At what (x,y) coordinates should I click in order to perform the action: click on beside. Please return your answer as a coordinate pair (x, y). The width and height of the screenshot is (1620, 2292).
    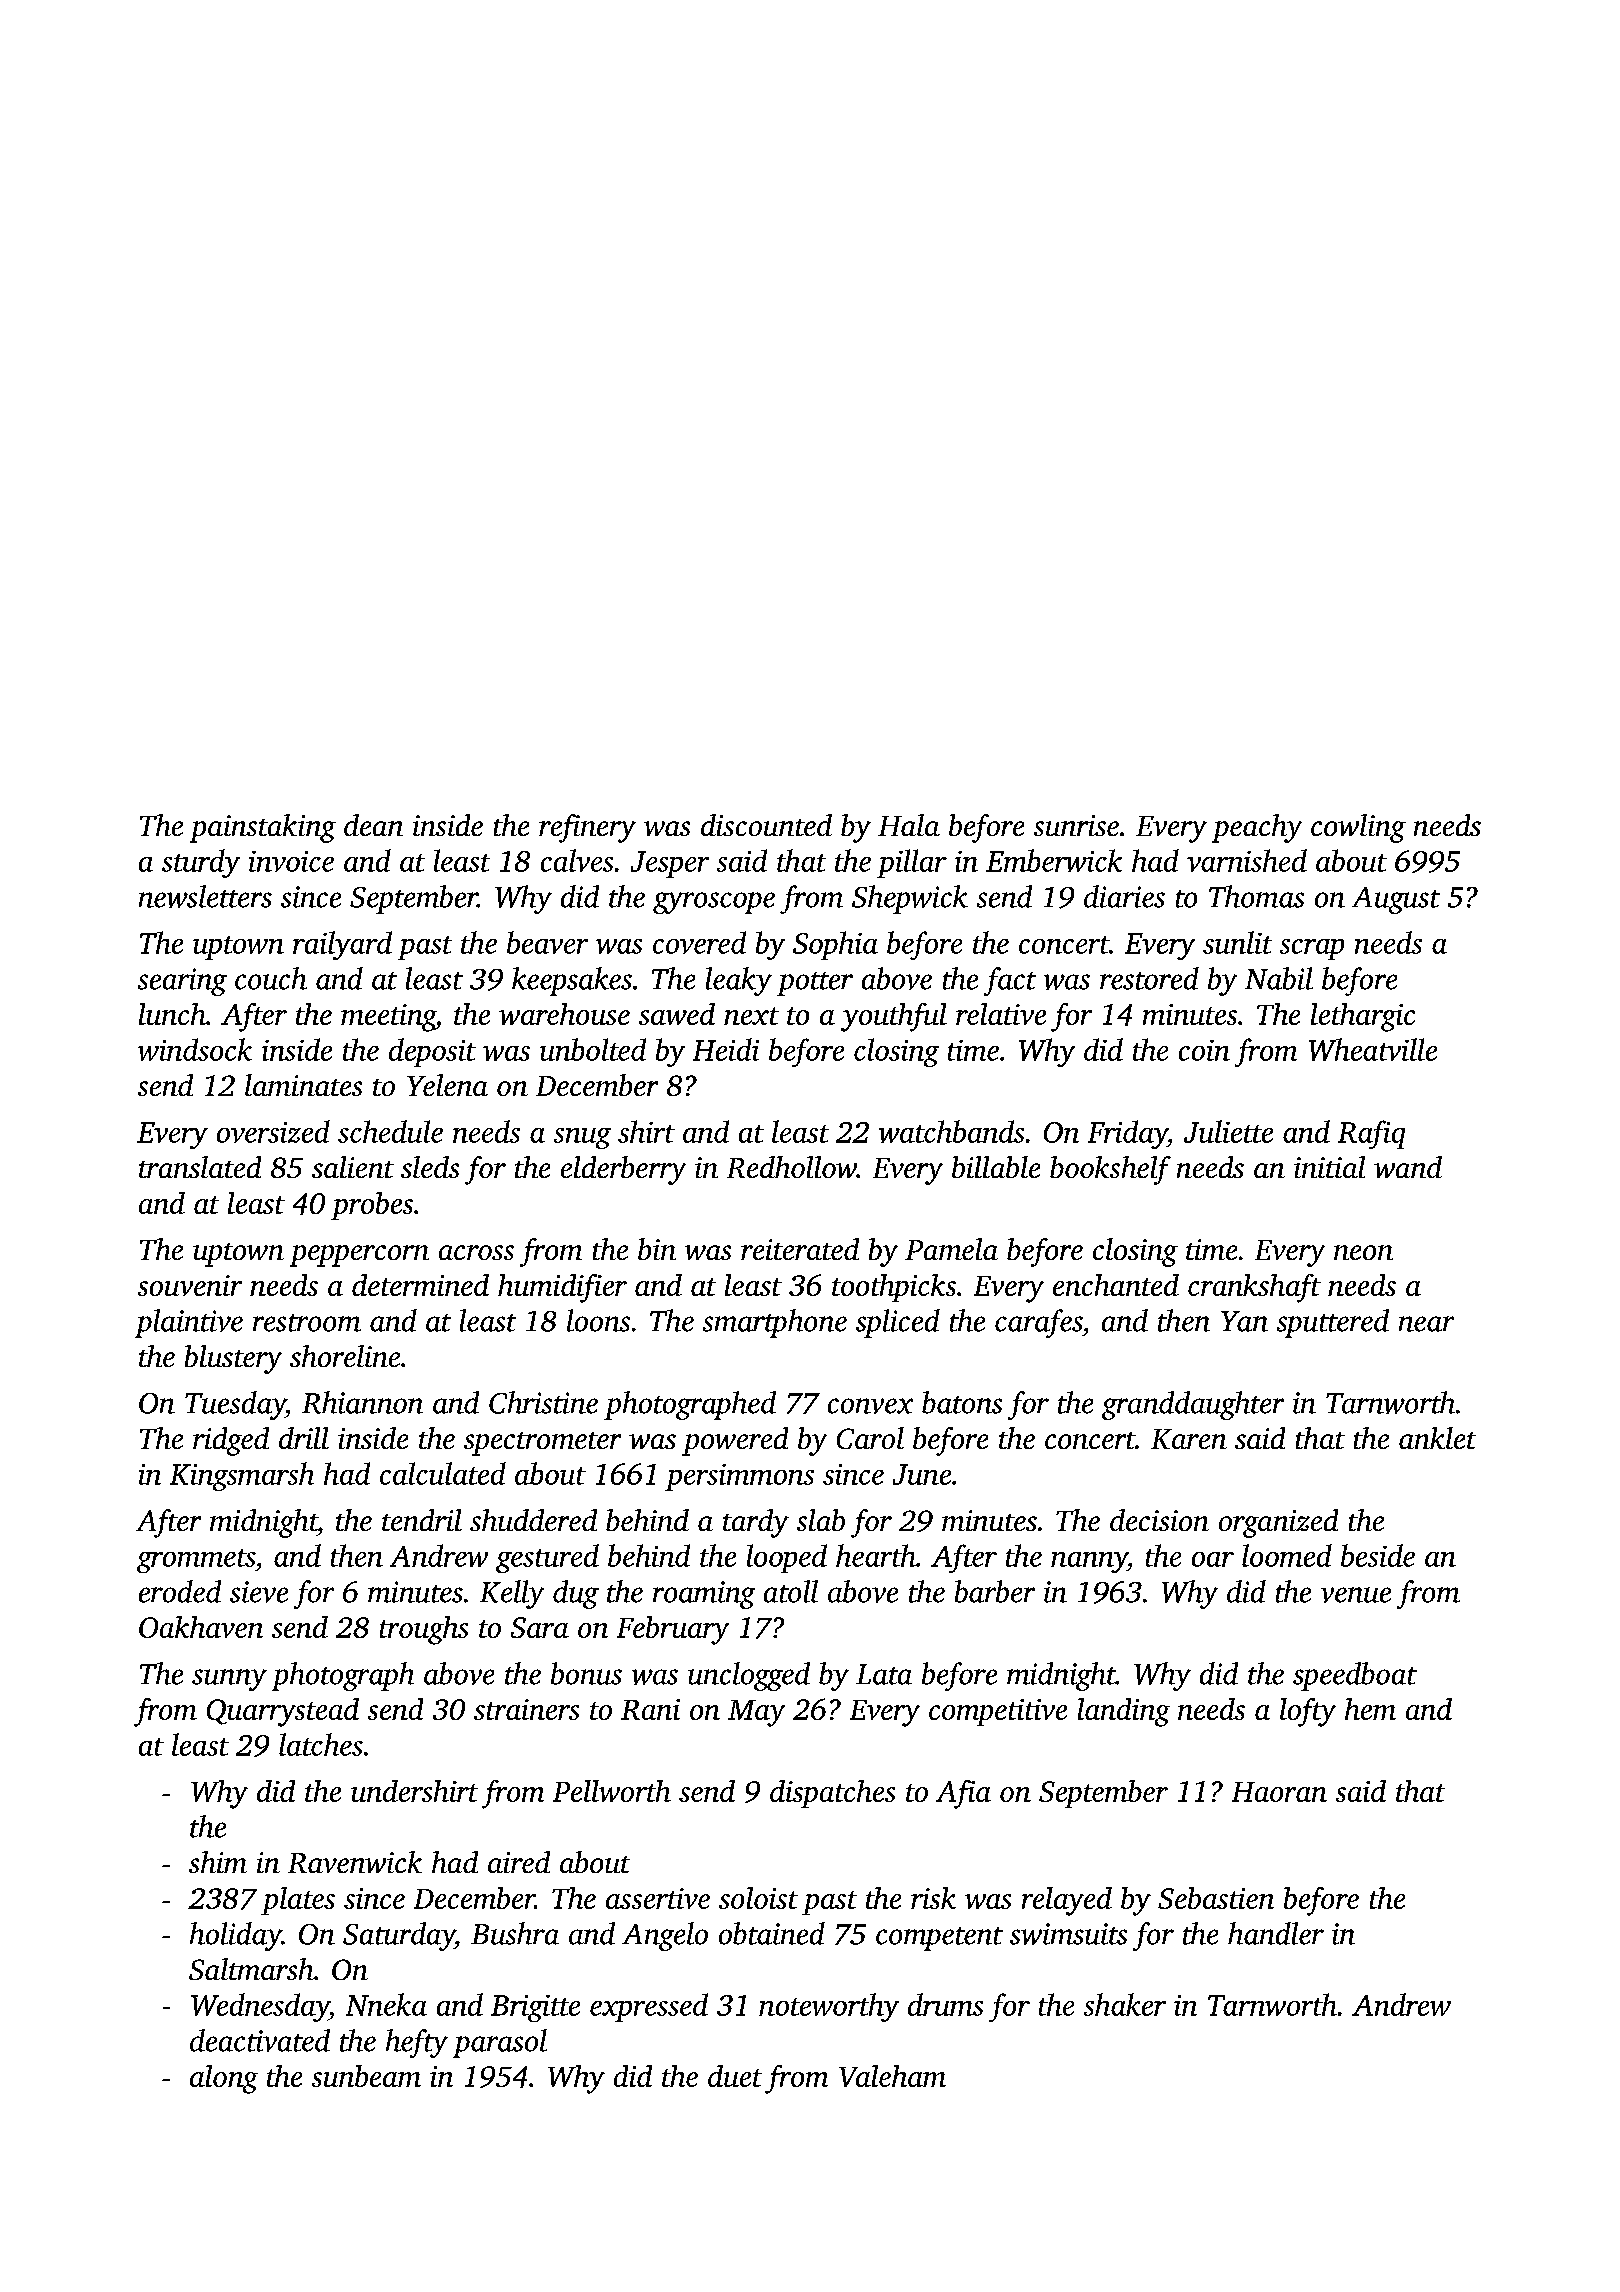
    Looking at the image, I should click on (1378, 1555).
